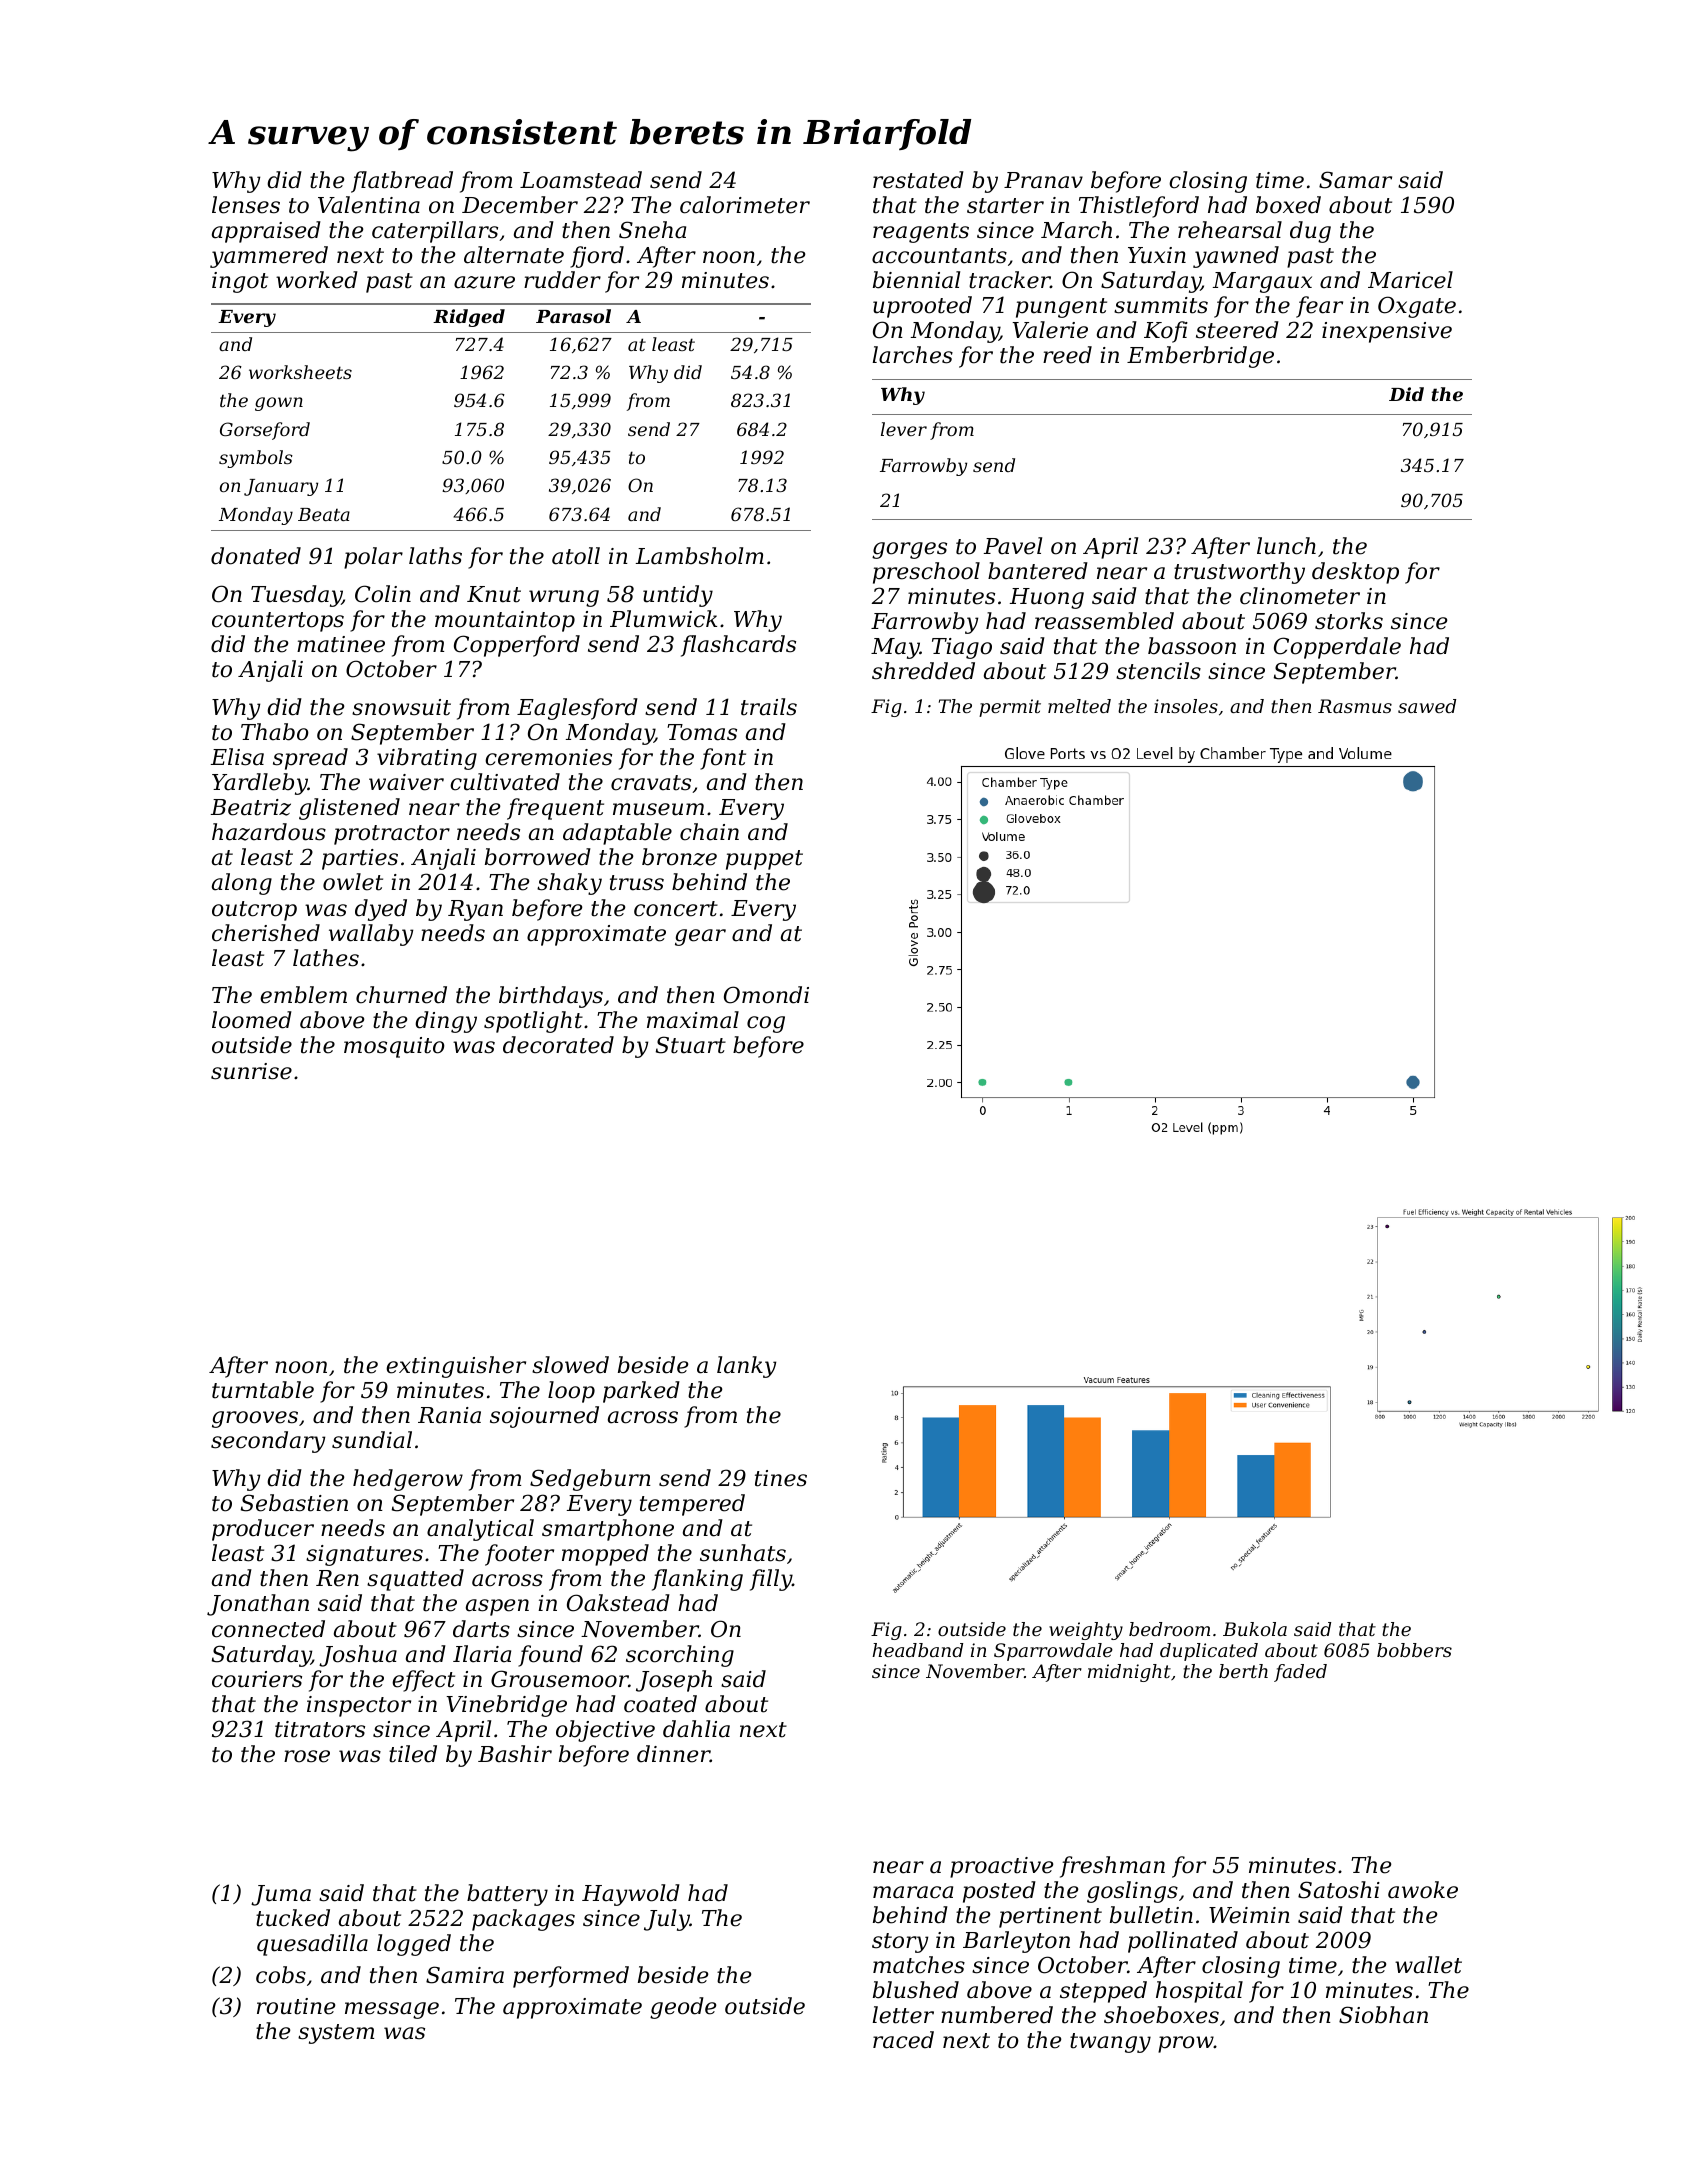 This image has height=2178, width=1683. I want to click on cobs, so click(281, 1975).
